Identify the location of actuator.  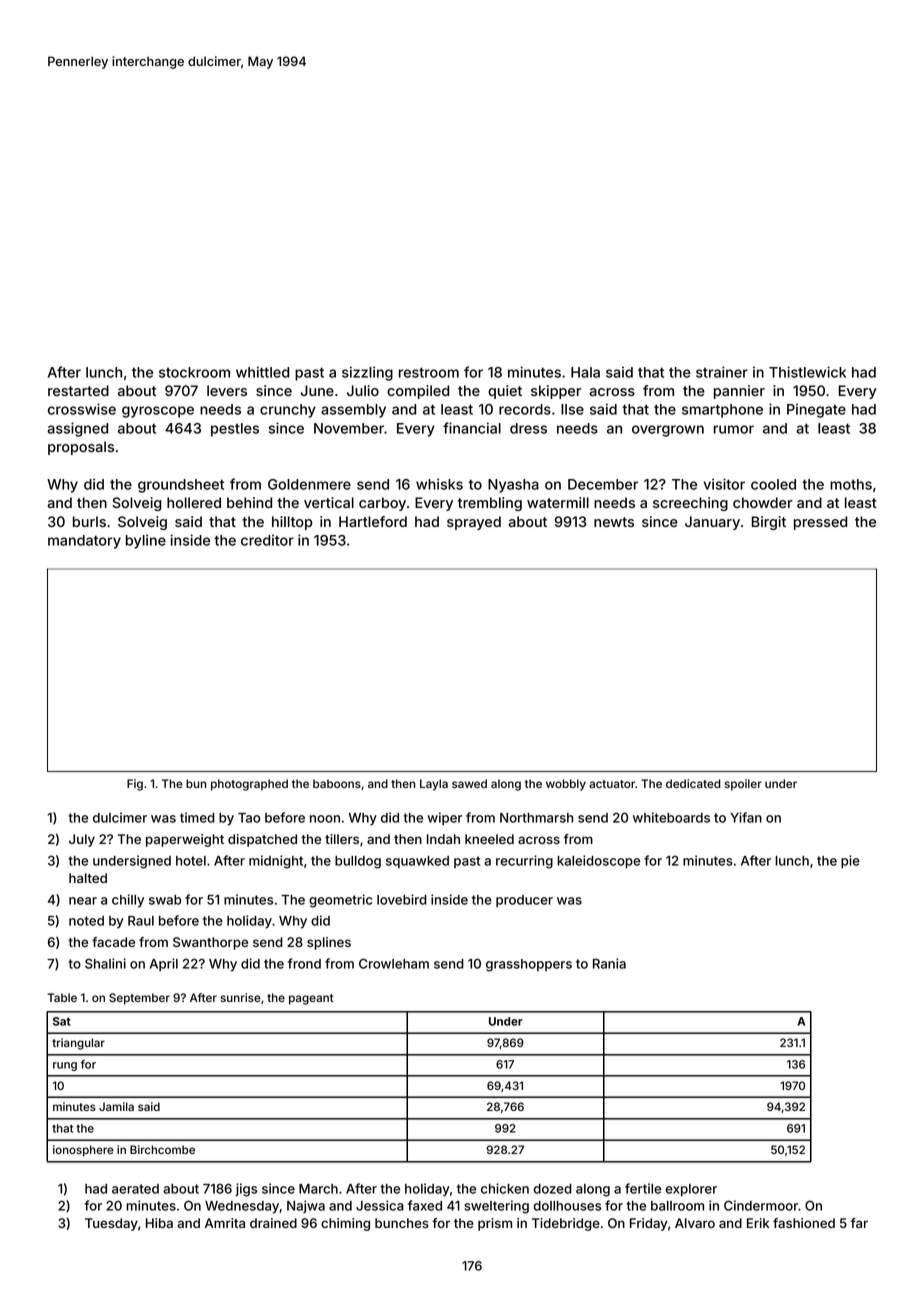
(612, 784).
